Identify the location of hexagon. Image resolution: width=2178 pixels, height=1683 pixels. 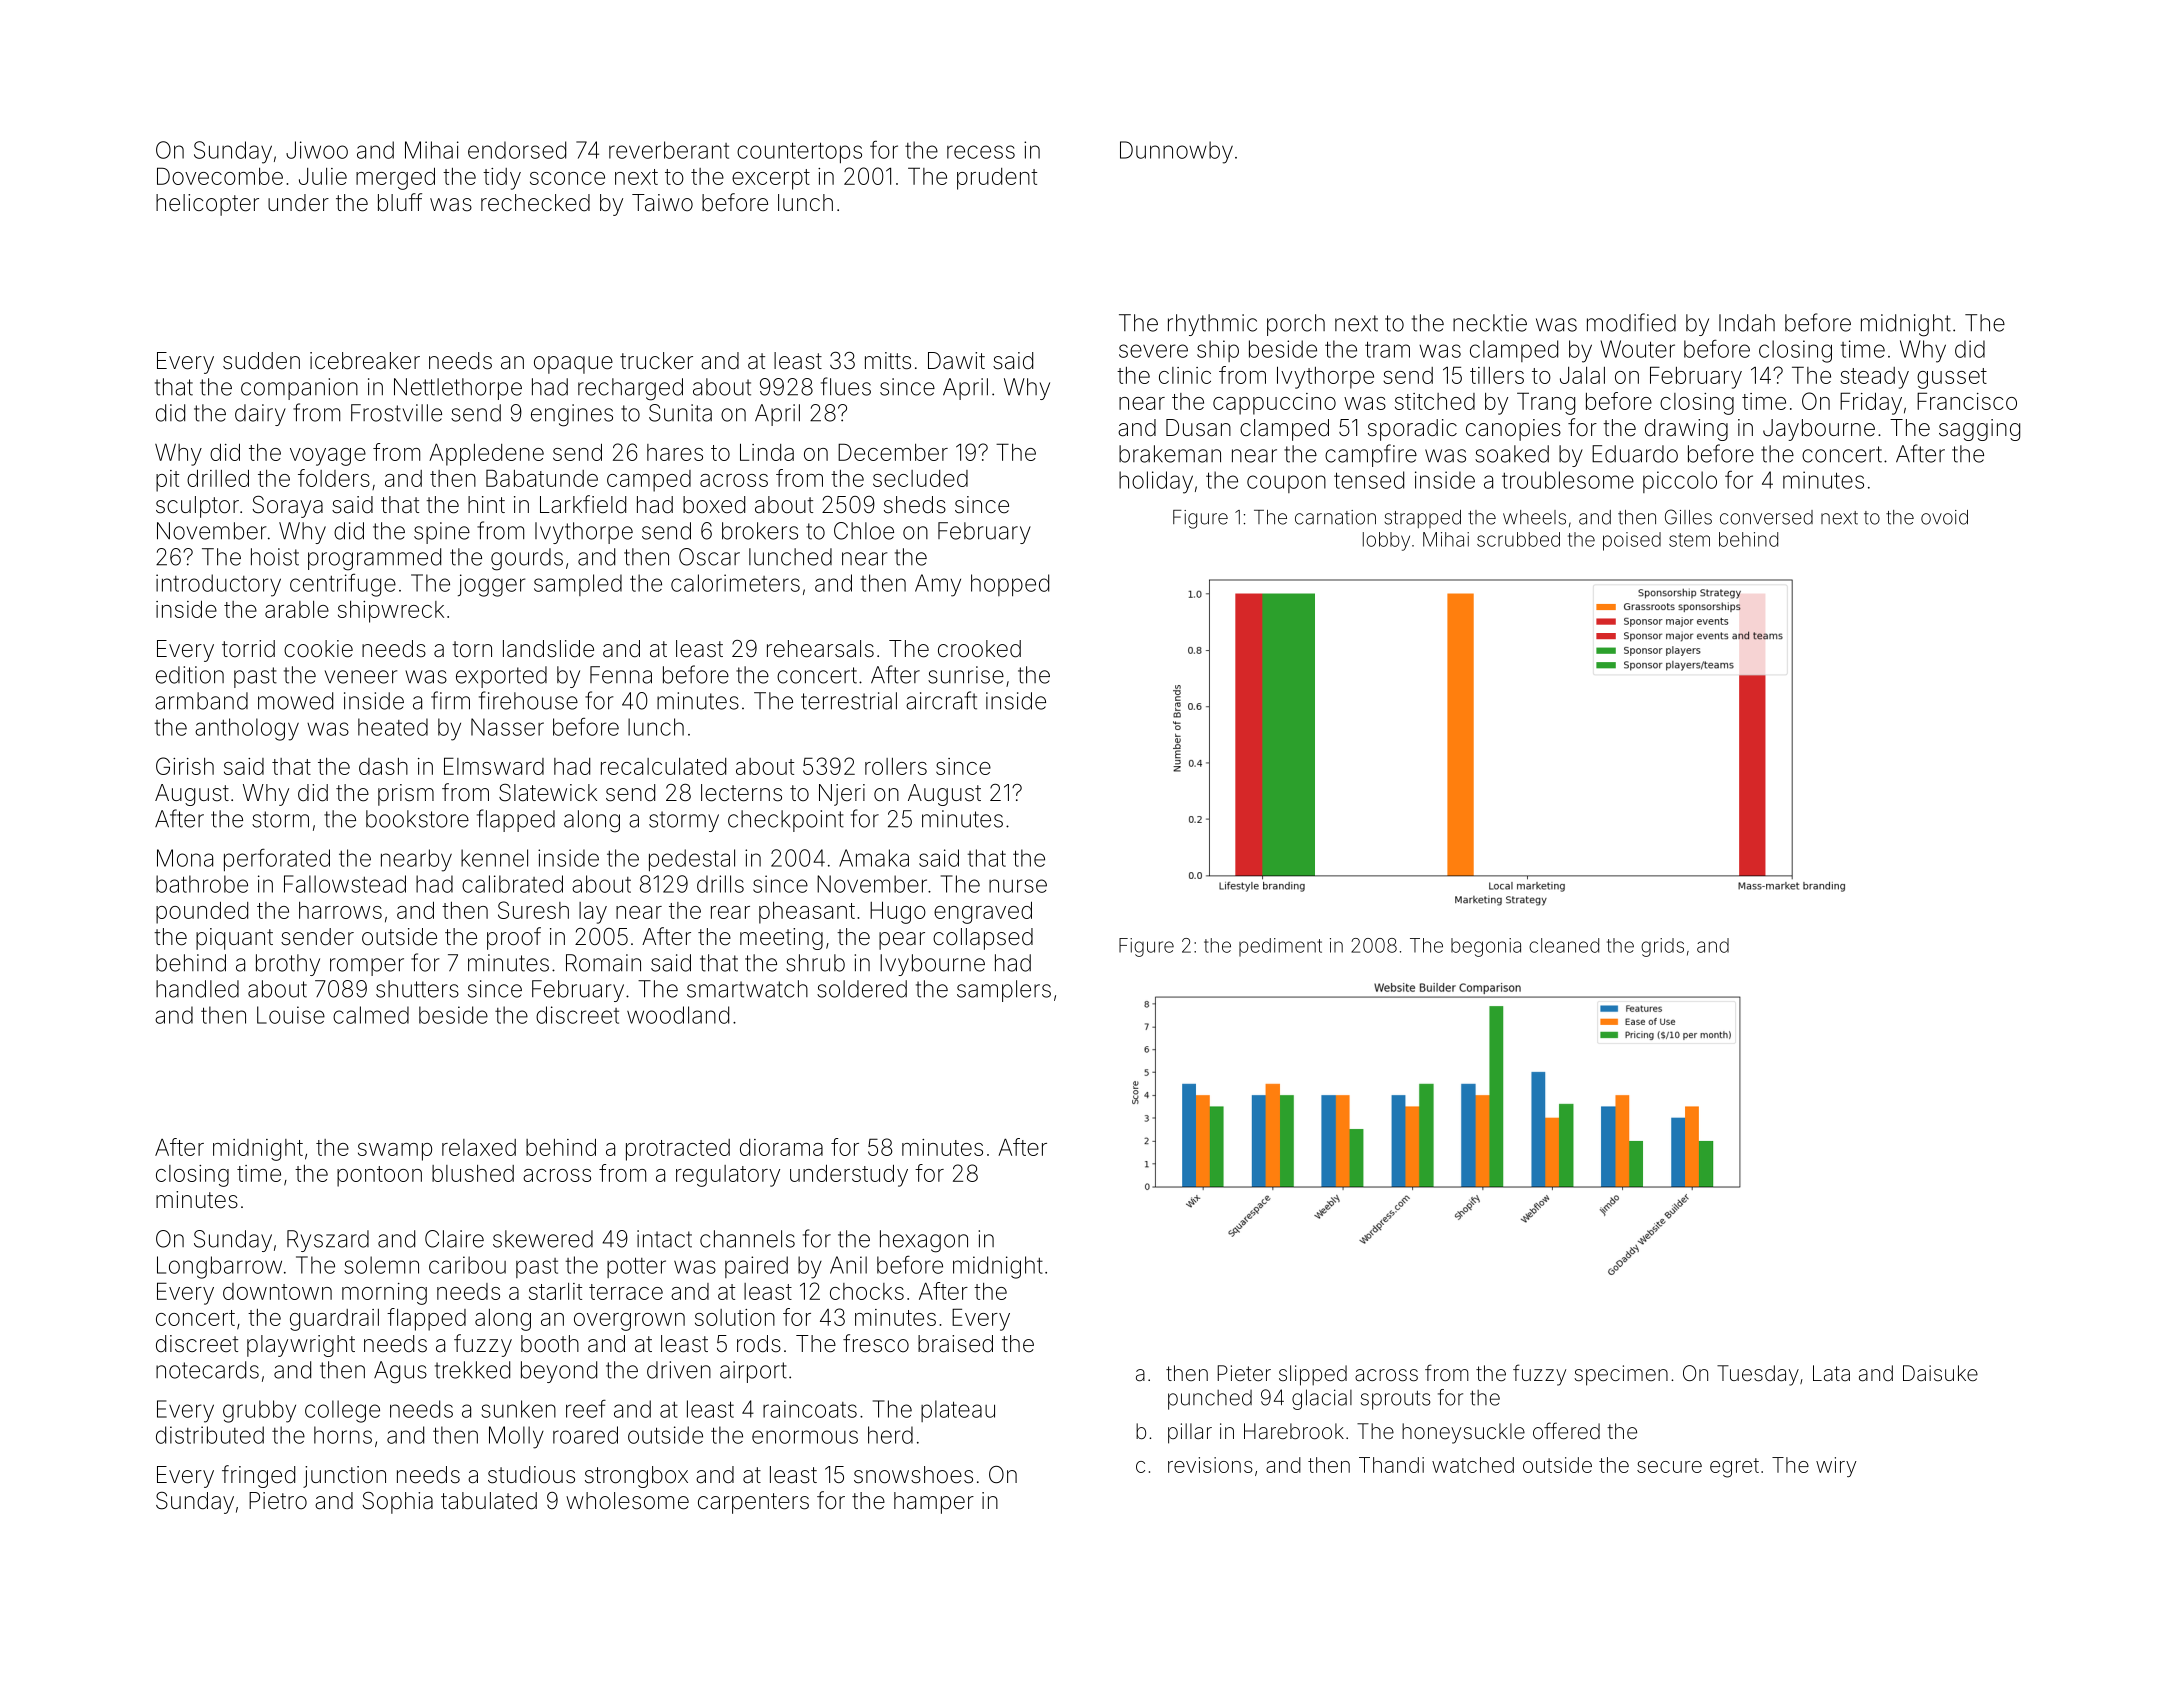
(924, 1241).
